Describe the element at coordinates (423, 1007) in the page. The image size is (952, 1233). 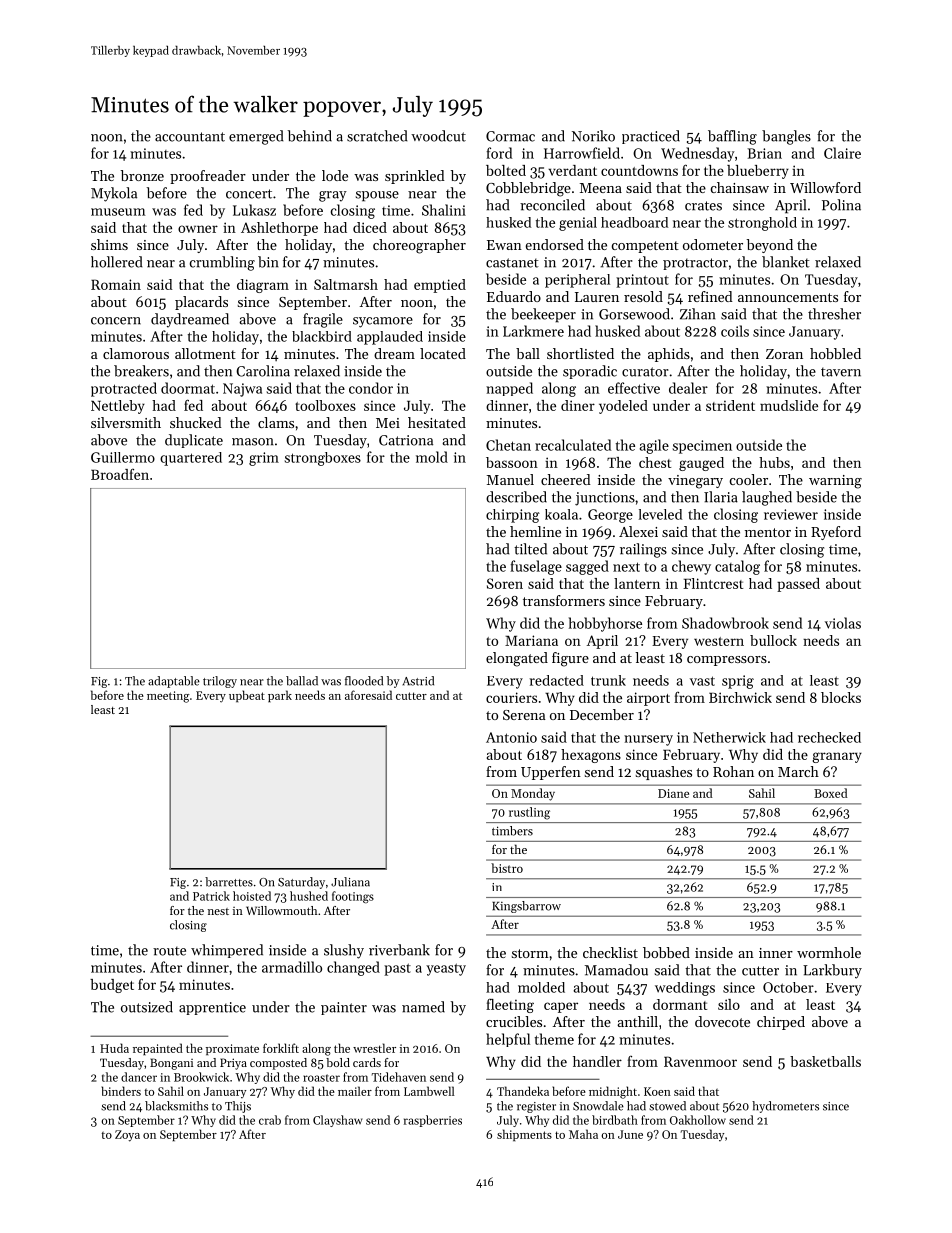
I see `named` at that location.
